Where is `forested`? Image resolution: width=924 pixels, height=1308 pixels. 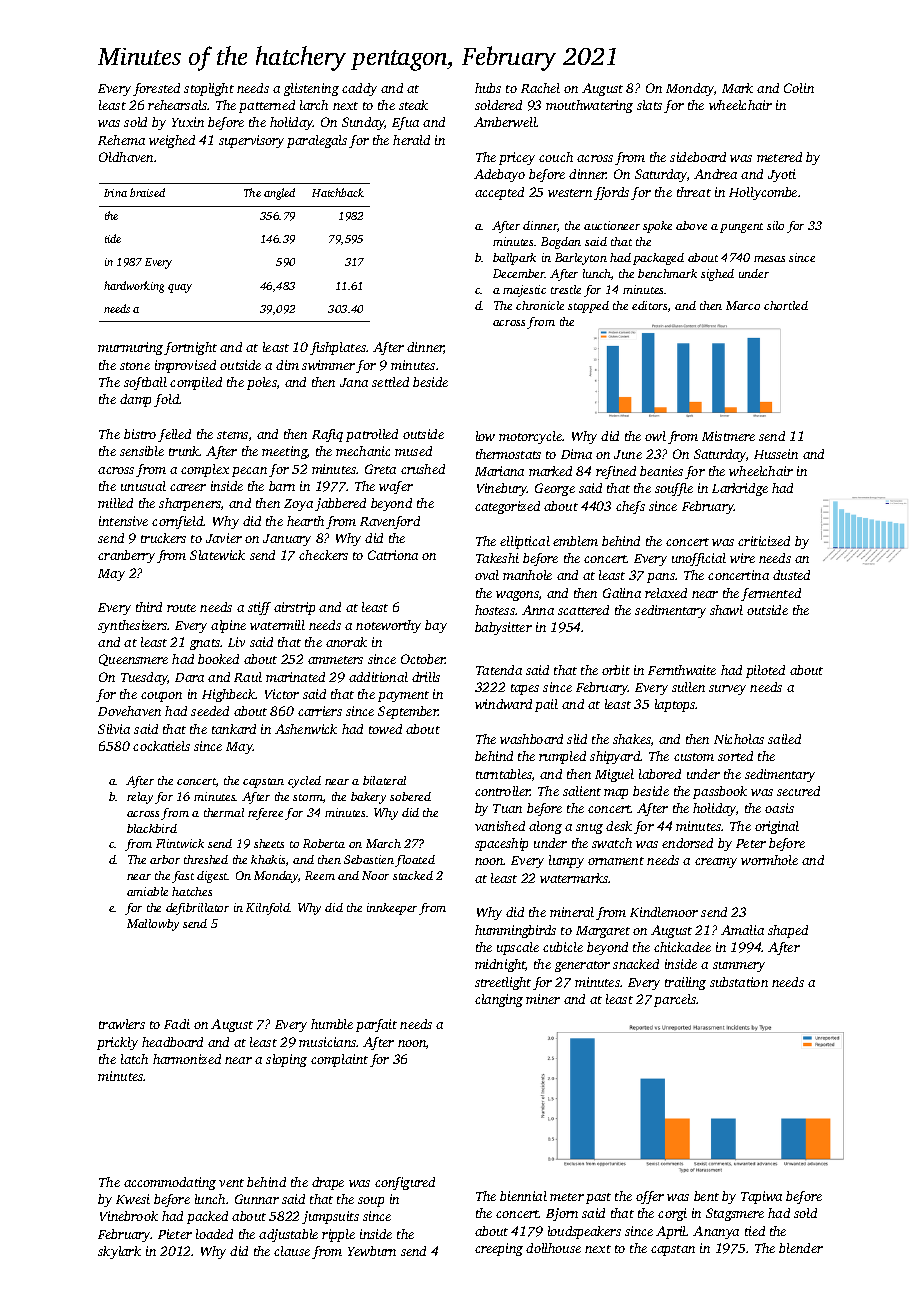 forested is located at coordinates (156, 89).
